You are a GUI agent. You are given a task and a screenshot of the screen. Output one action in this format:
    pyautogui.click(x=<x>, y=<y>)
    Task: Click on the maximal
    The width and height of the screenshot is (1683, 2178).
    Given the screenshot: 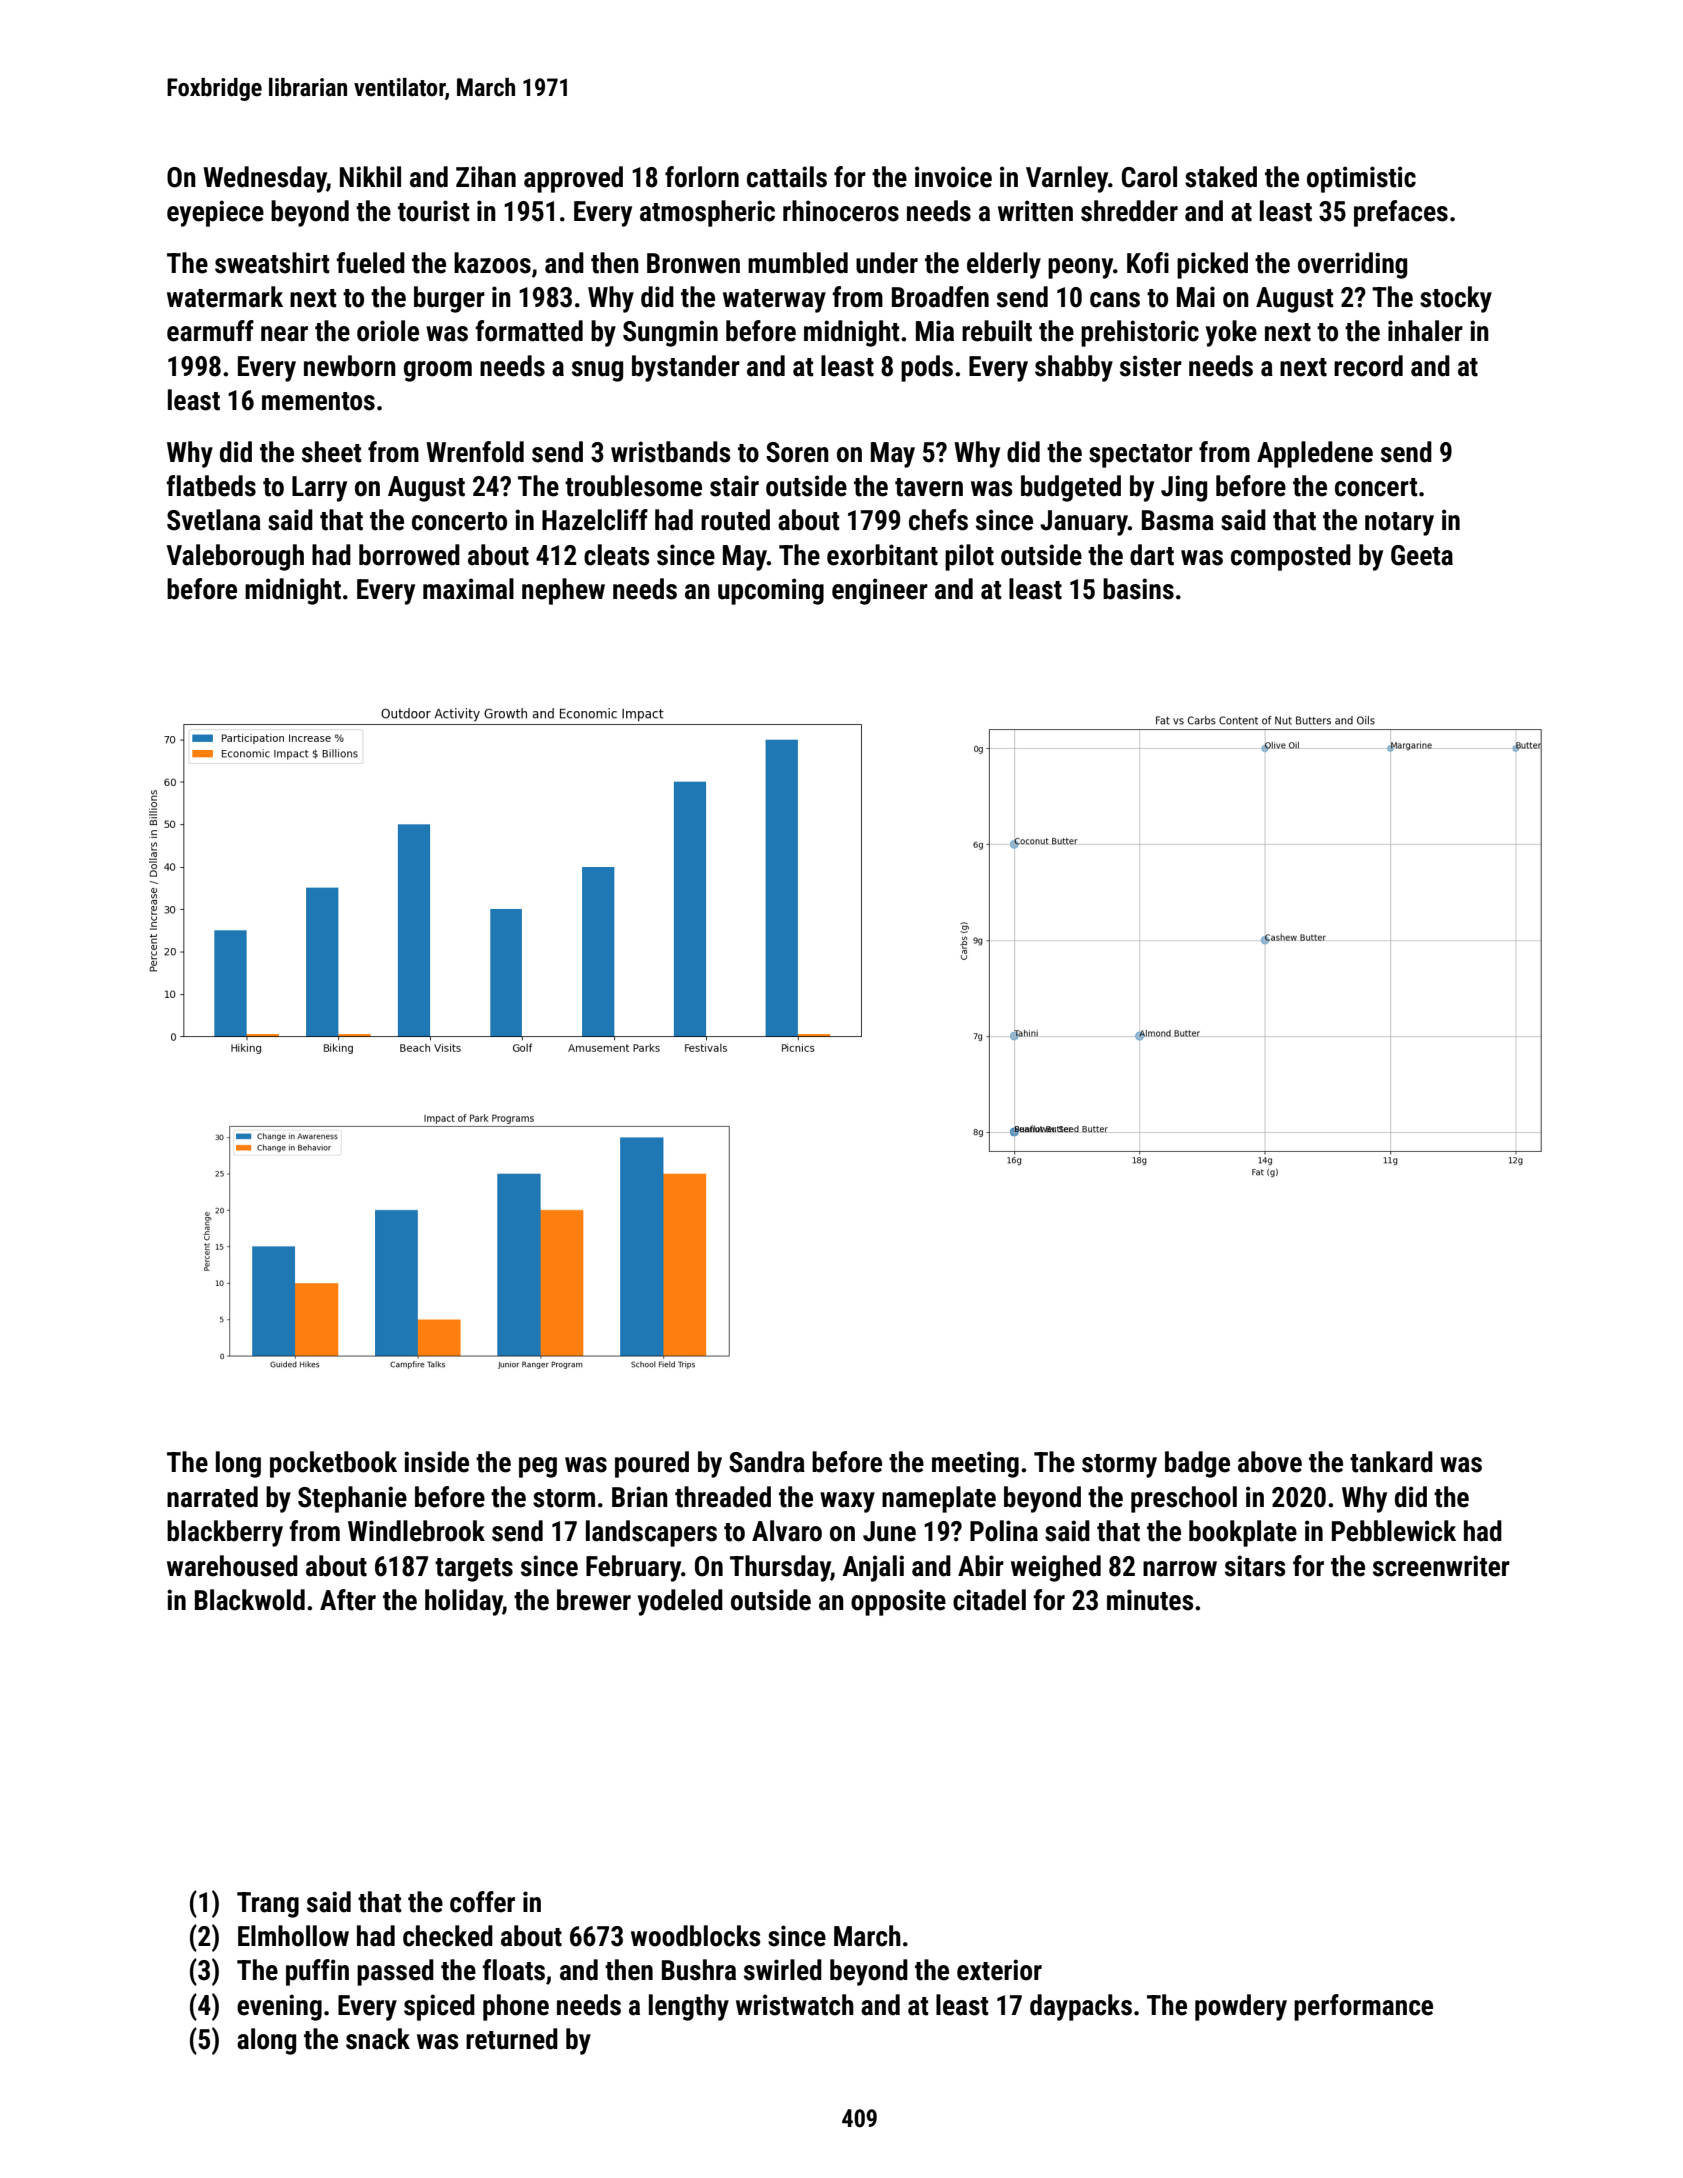 What is the action you would take?
    pyautogui.click(x=468, y=589)
